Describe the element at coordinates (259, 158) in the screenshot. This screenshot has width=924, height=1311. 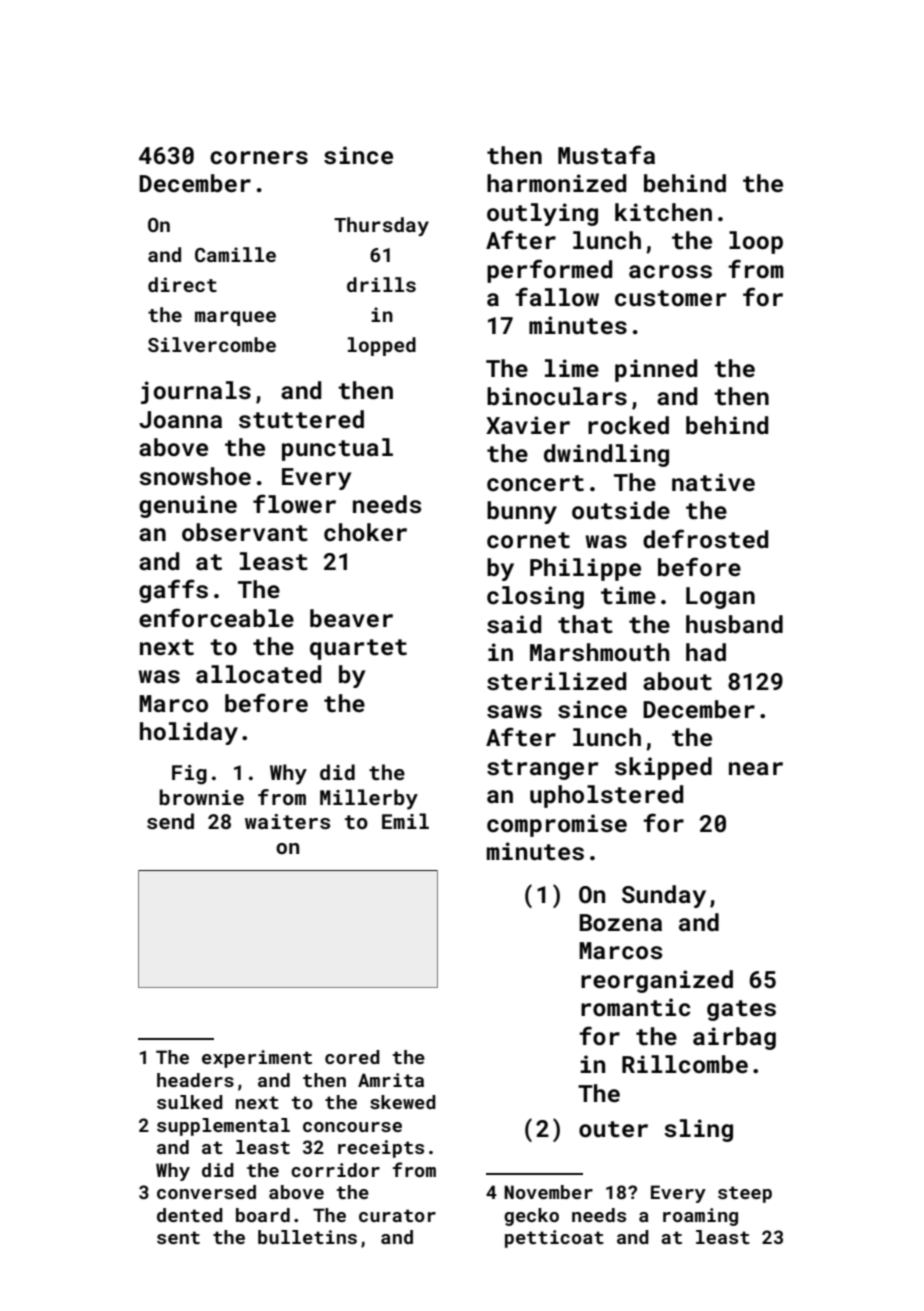
I see `corners` at that location.
